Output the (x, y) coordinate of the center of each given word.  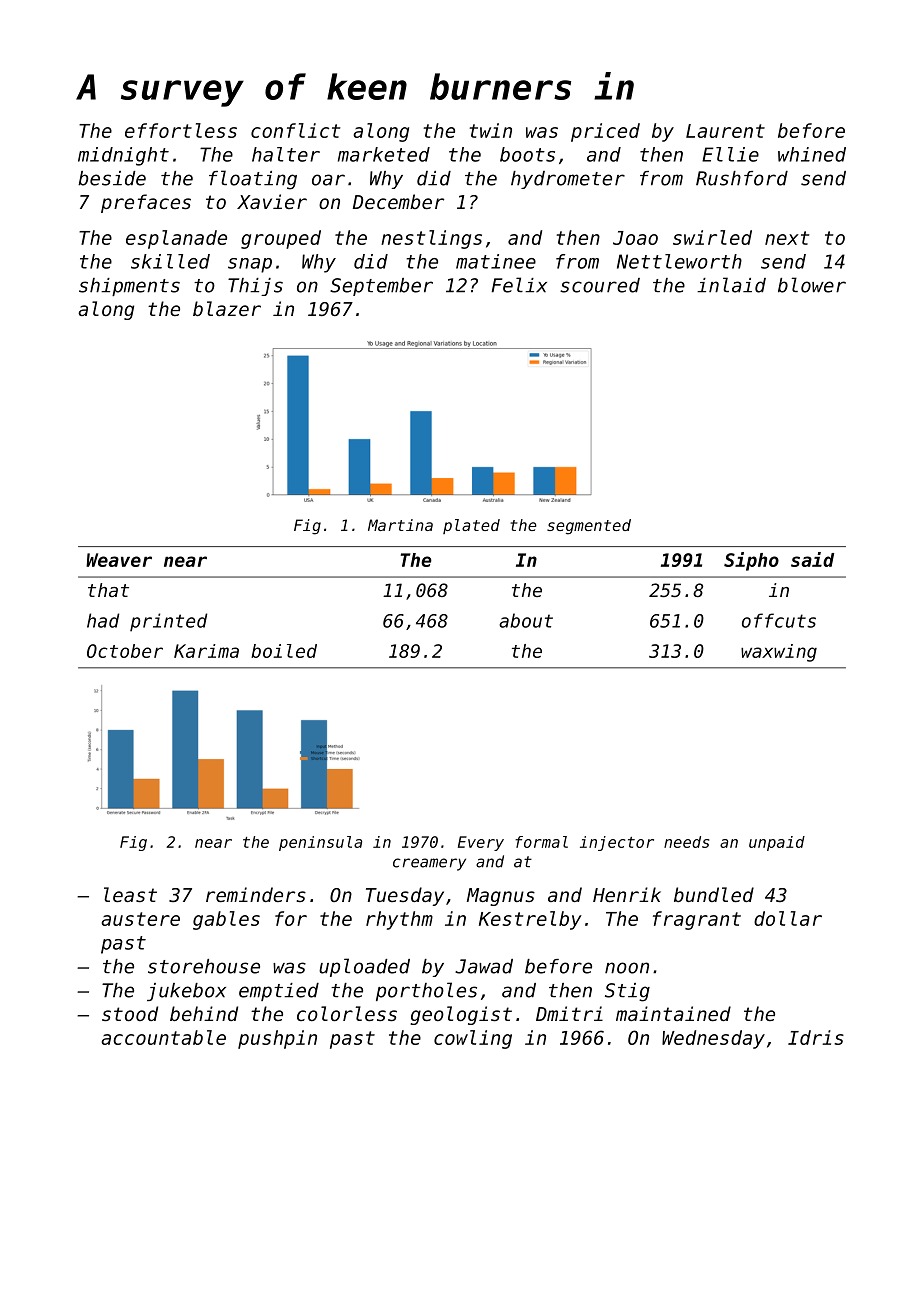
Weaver (119, 560)
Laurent (725, 131)
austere (140, 919)
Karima (206, 651)
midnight (123, 156)
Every (481, 843)
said (812, 559)
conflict (295, 130)
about (526, 620)
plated (471, 526)
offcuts (779, 620)
